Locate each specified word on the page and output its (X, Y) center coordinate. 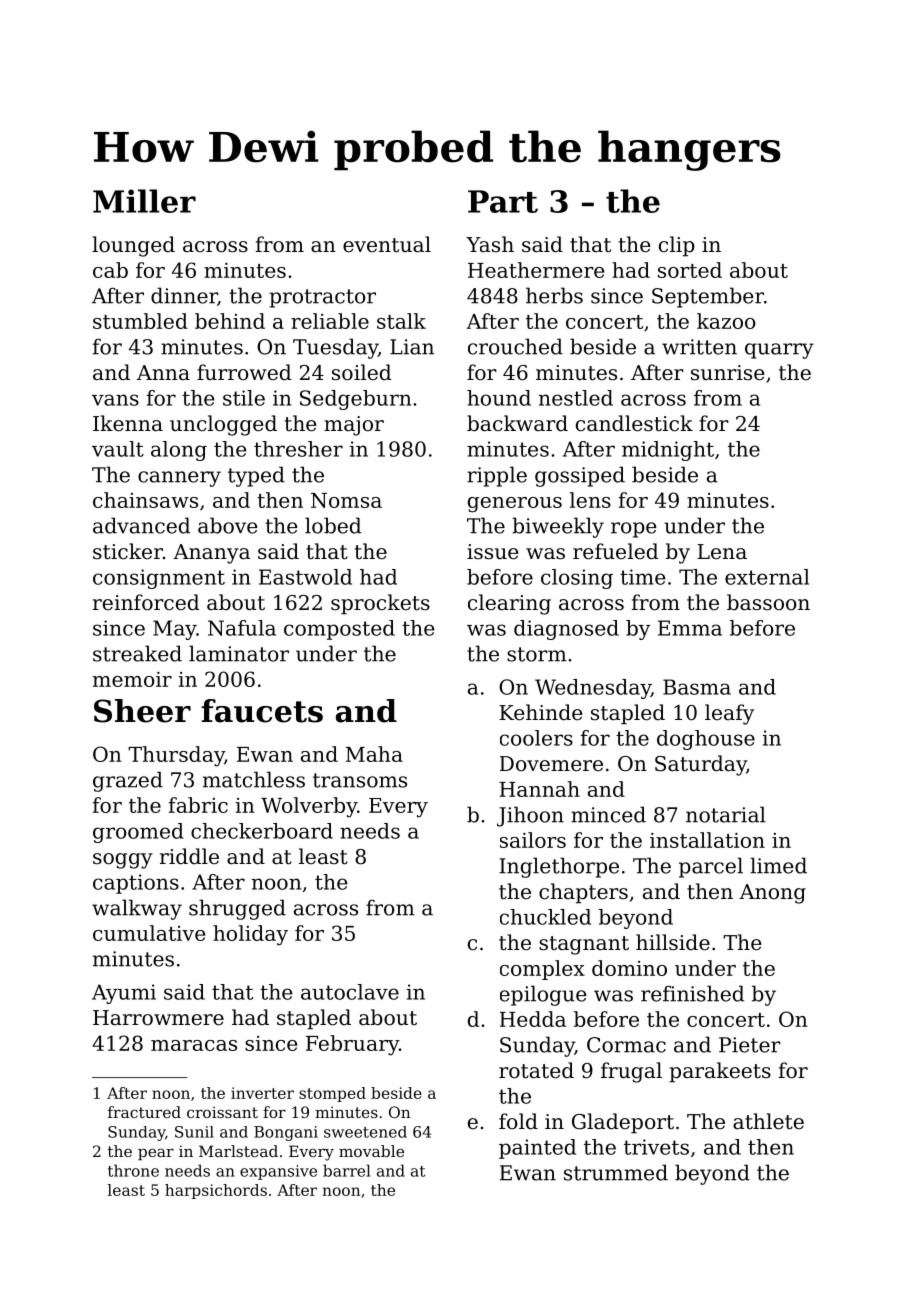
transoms (360, 780)
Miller (144, 201)
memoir (132, 679)
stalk (401, 321)
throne (133, 1170)
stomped (332, 1094)
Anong (772, 894)
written (699, 347)
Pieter (750, 1045)
